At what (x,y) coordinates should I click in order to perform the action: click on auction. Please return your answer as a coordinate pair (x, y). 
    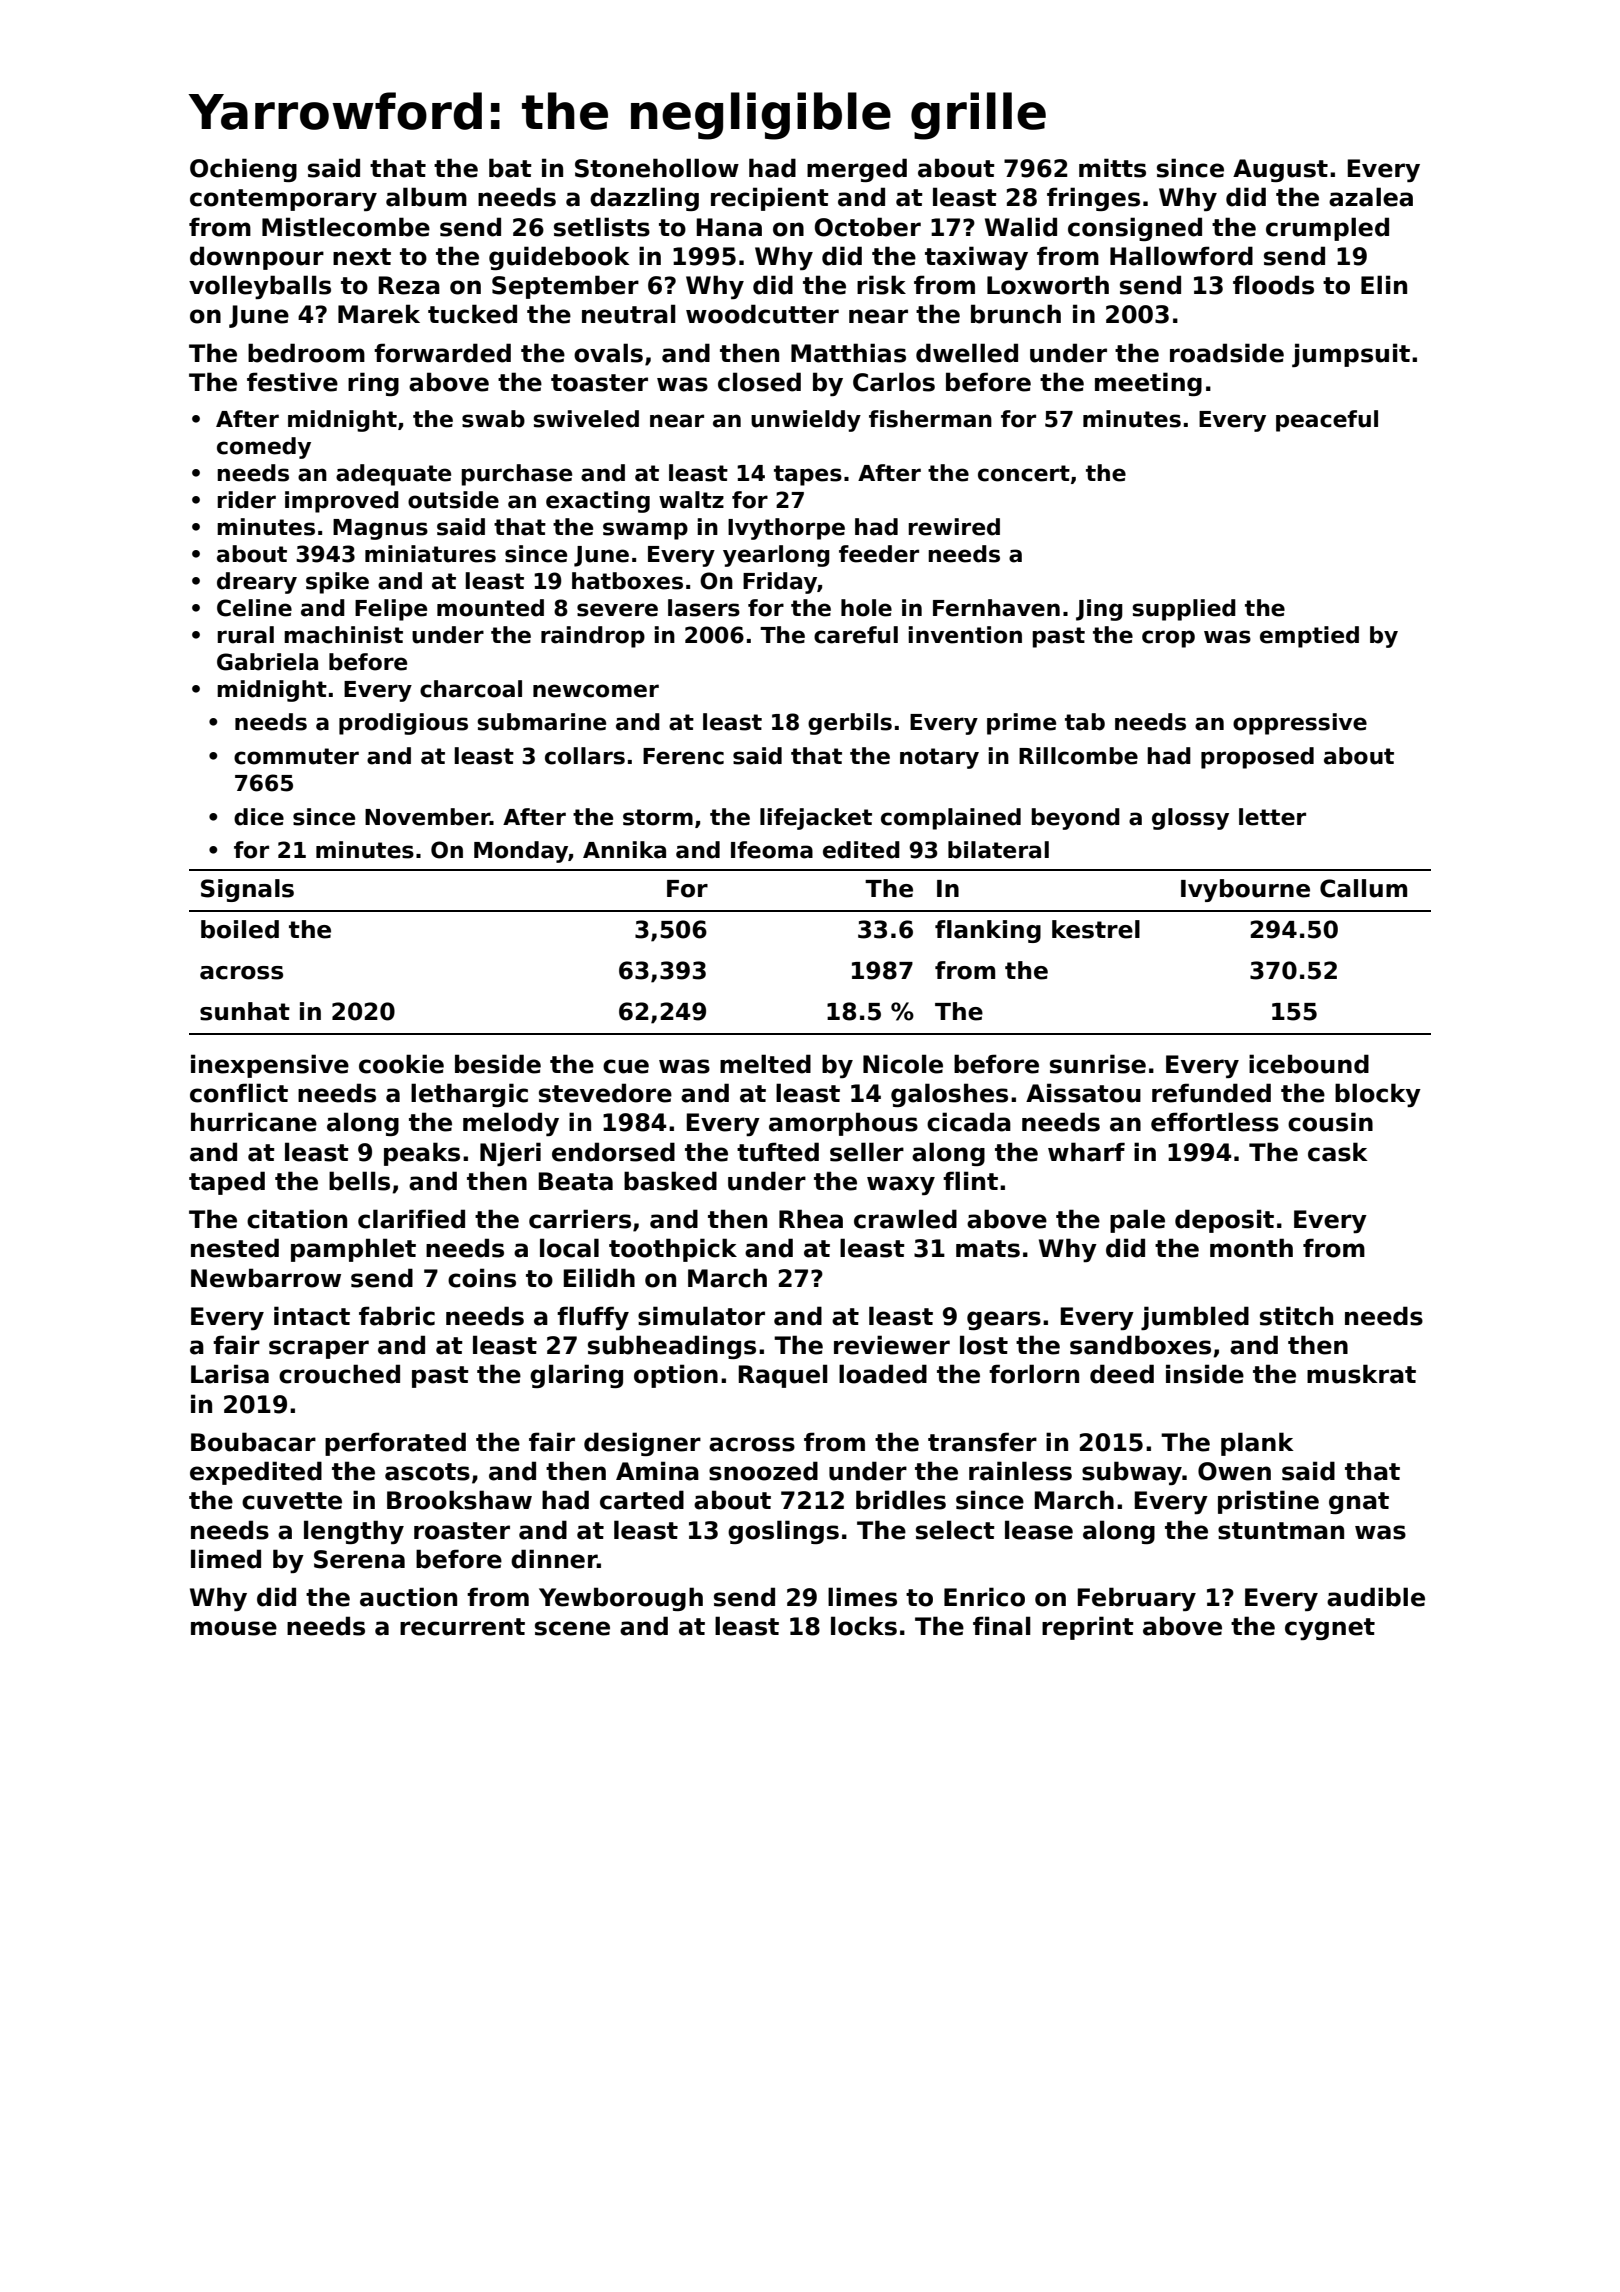
    Looking at the image, I should click on (408, 1597).
